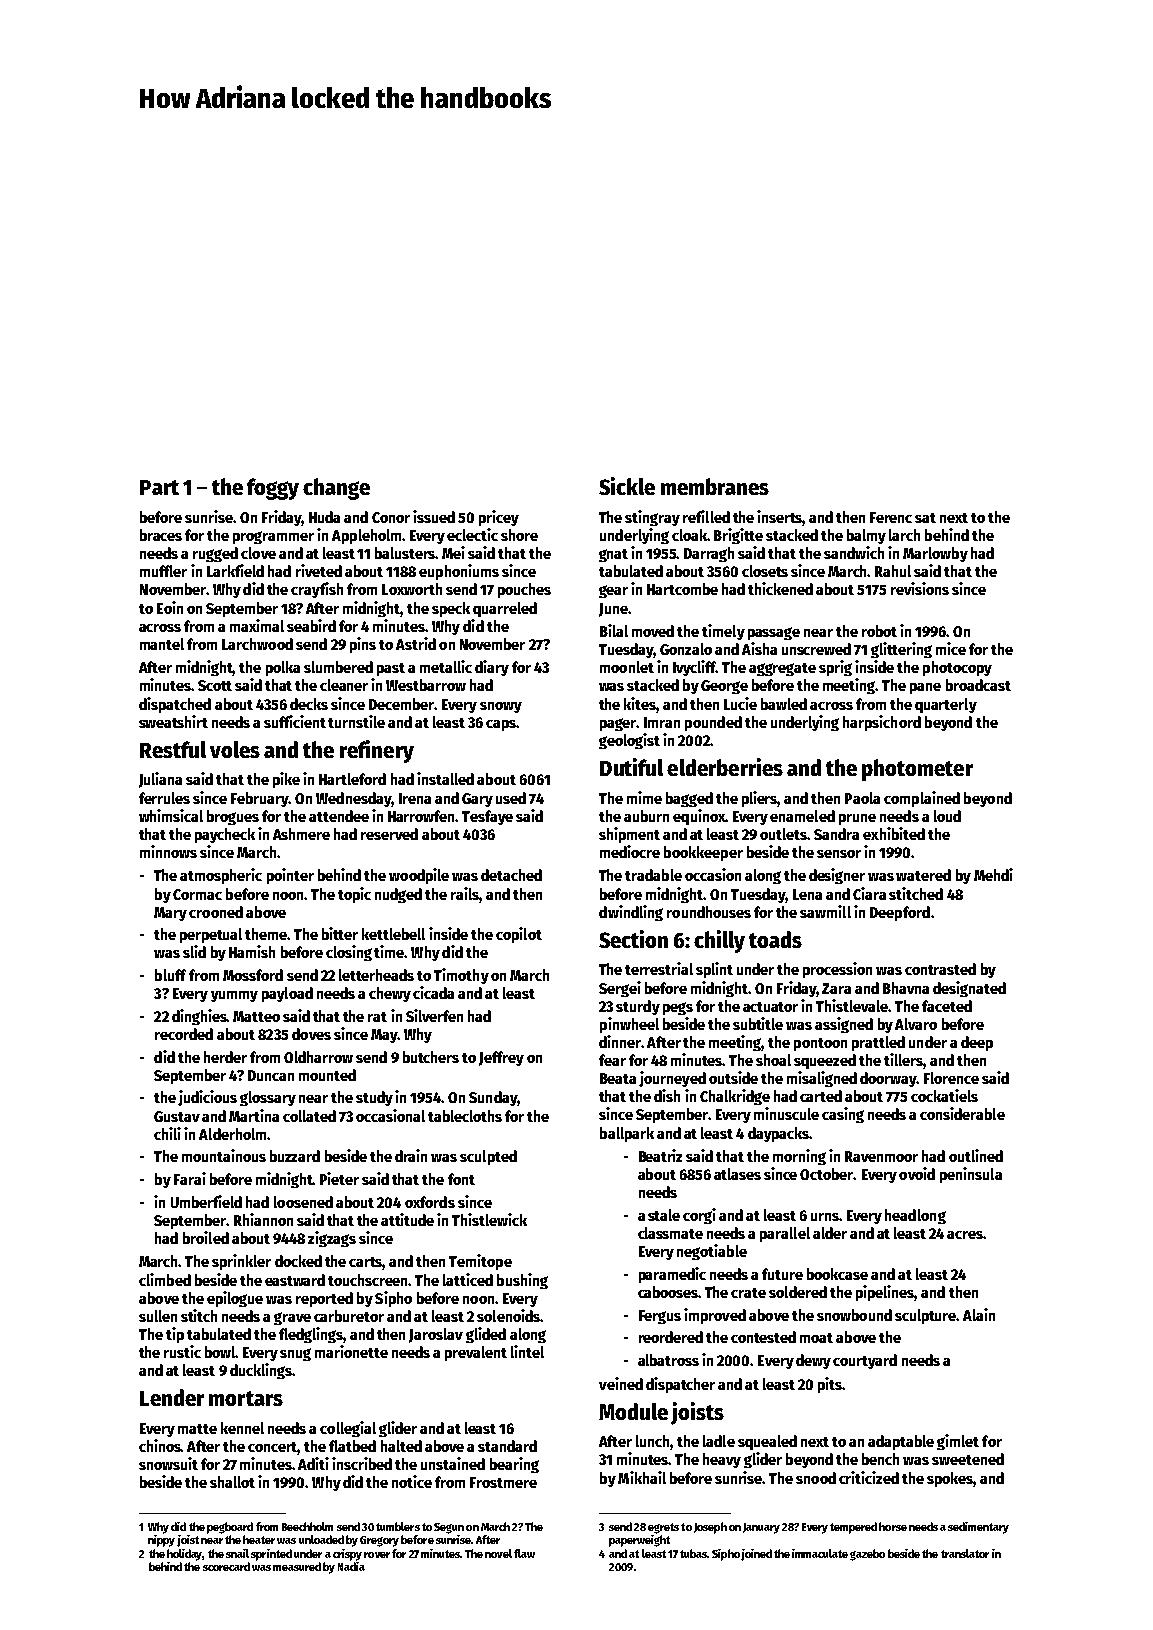  Describe the element at coordinates (627, 486) in the document. I see `Sickle` at that location.
